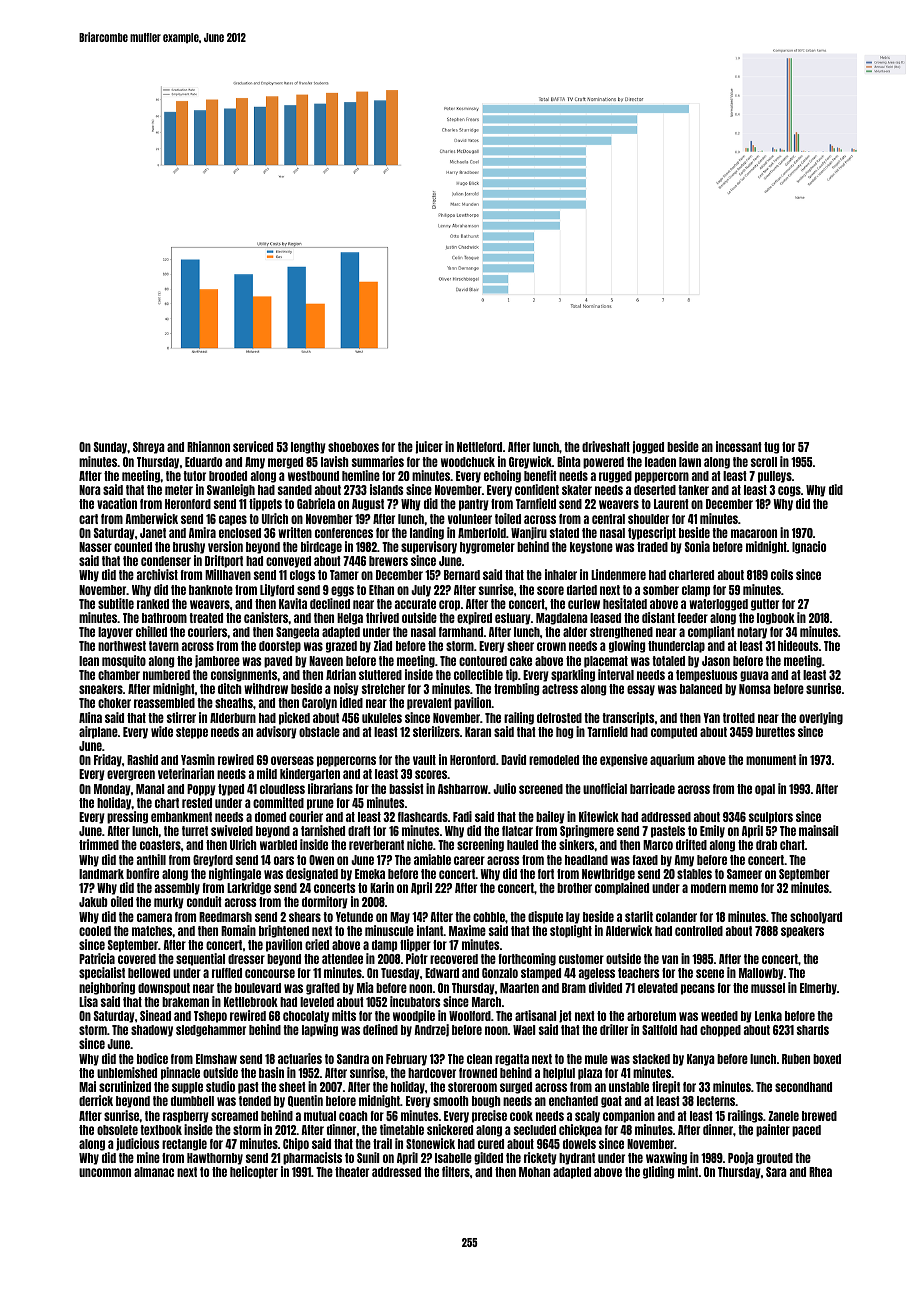  I want to click on pinnacle, so click(180, 1073).
